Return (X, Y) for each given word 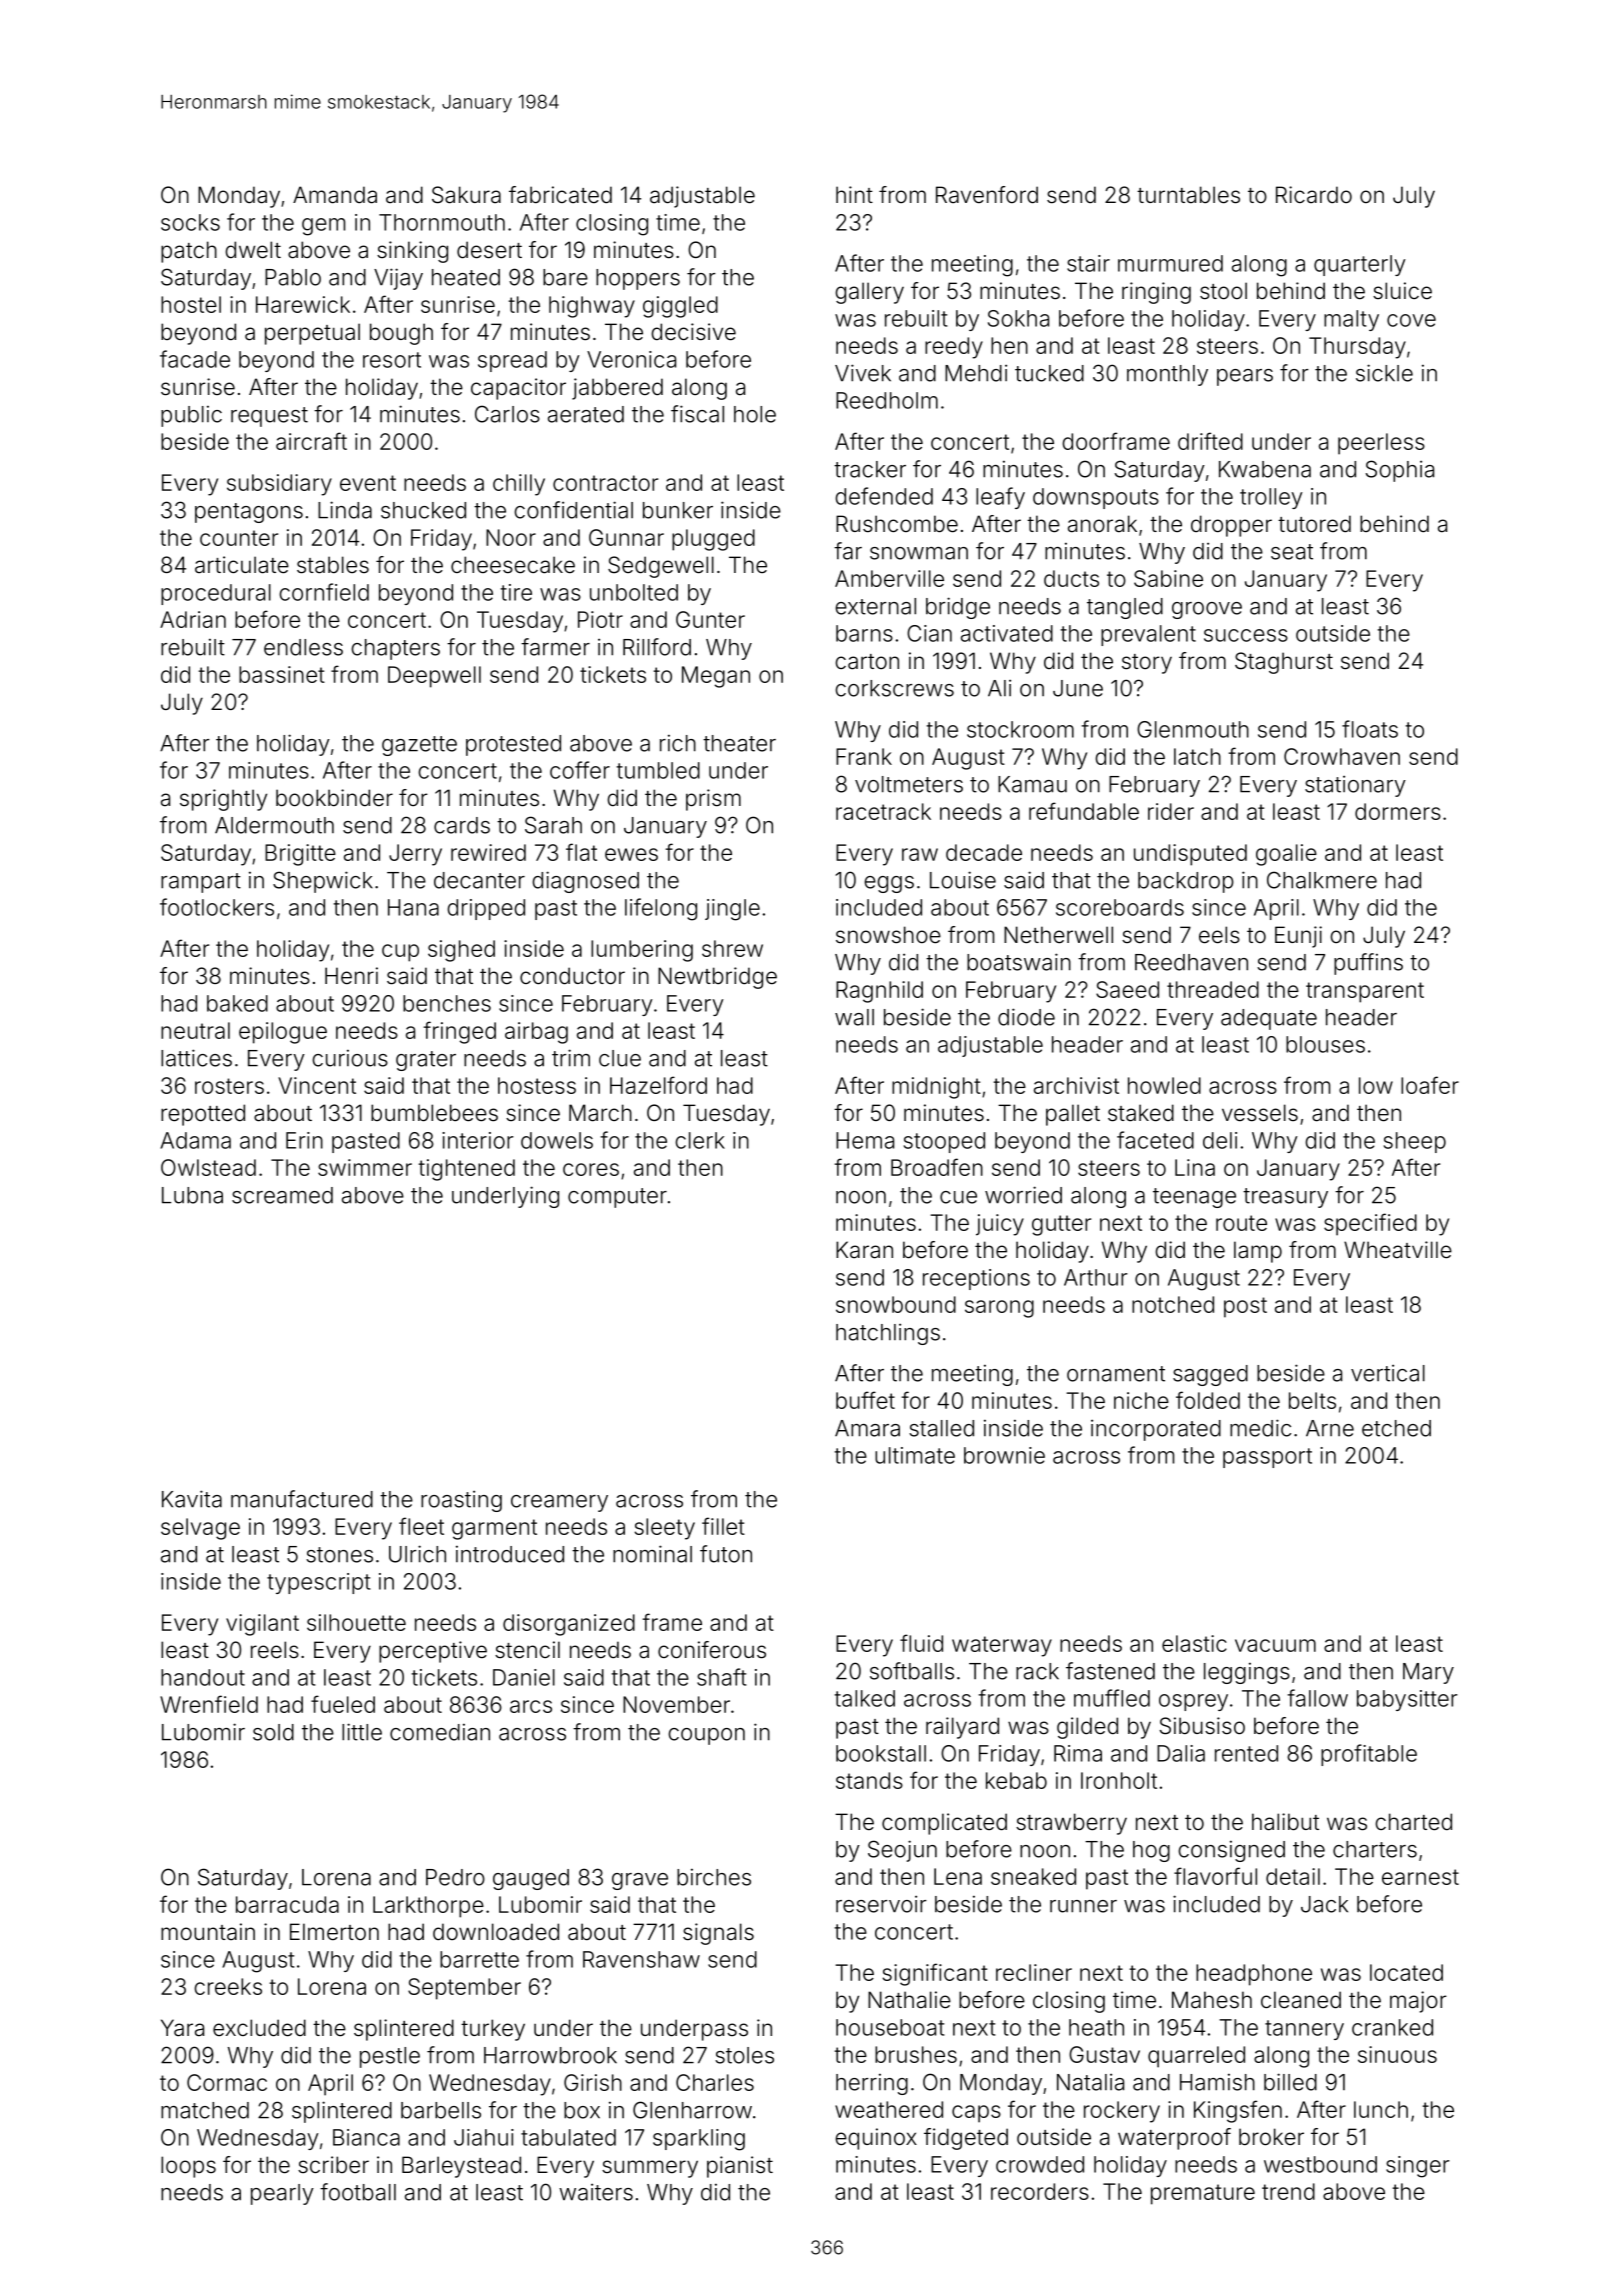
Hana (413, 907)
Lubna (192, 1195)
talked (865, 1698)
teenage (1194, 1198)
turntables (1188, 195)
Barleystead (461, 2167)
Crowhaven (1342, 756)
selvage (200, 1529)
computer (617, 1198)
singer (1417, 2167)
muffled (1112, 1698)
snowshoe (888, 935)
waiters (596, 2192)
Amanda (335, 195)
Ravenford (987, 195)
